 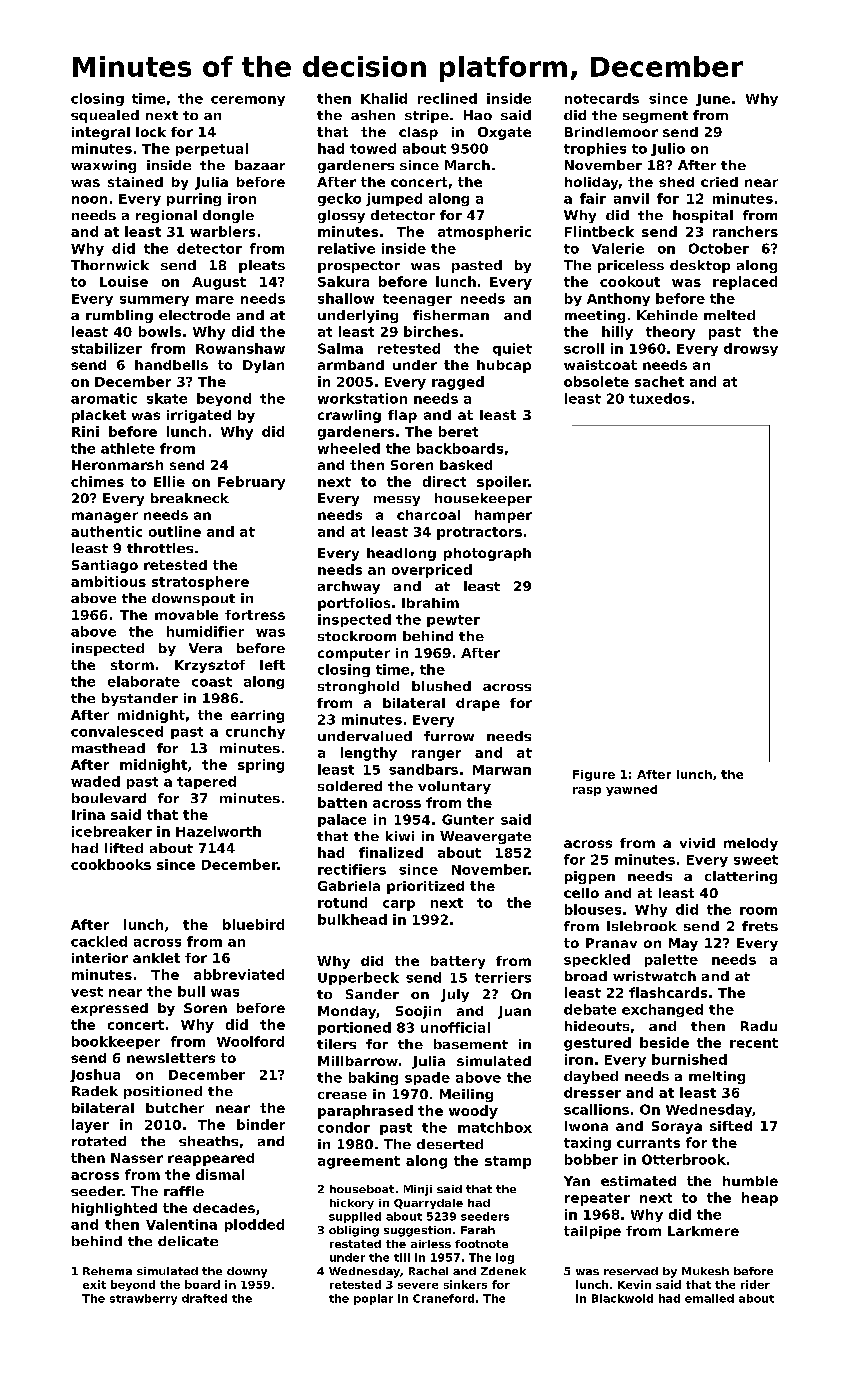 What do you see at coordinates (352, 919) in the image?
I see `bulkhead` at bounding box center [352, 919].
